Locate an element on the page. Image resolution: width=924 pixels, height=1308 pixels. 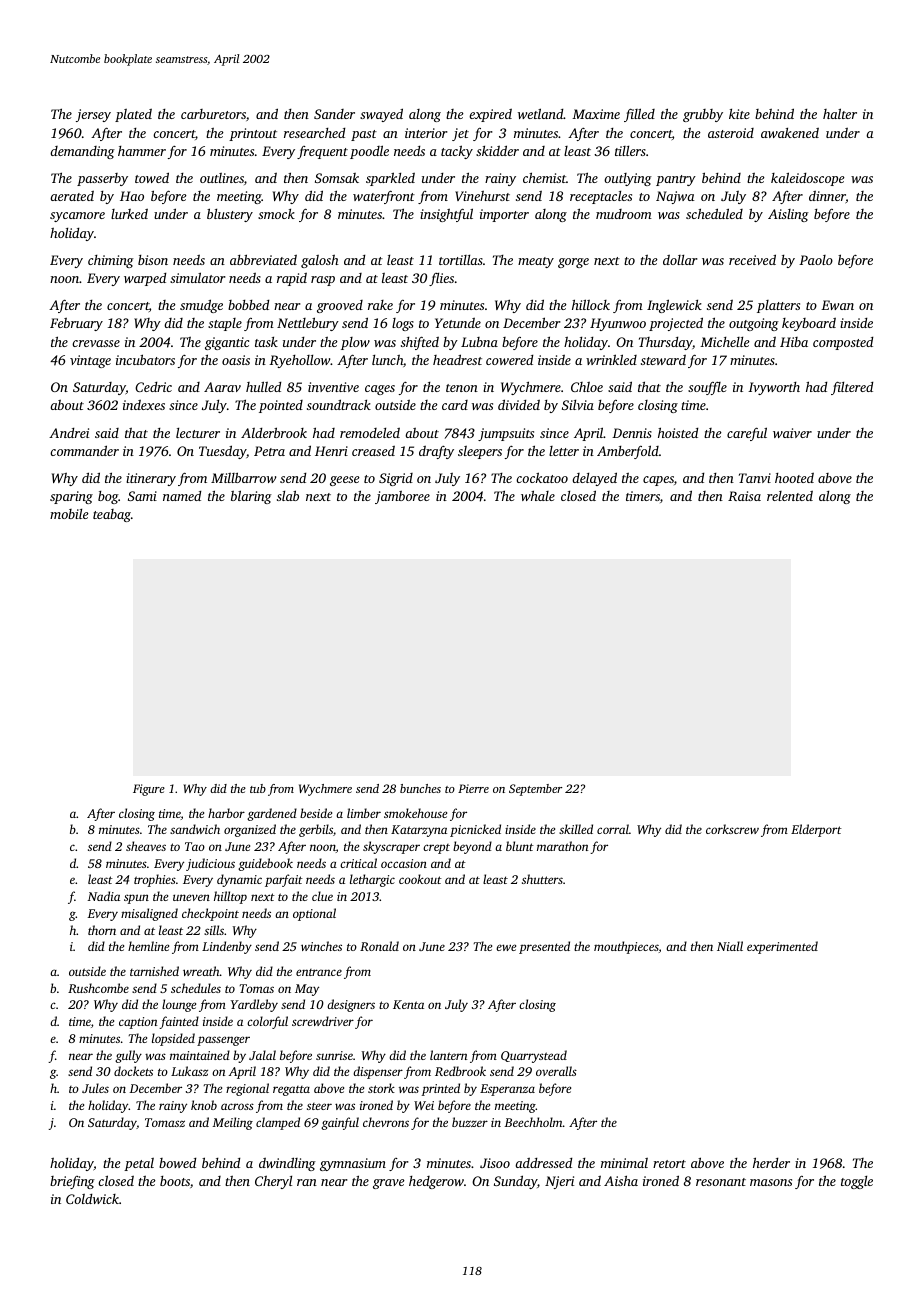
teabag is located at coordinates (112, 515).
